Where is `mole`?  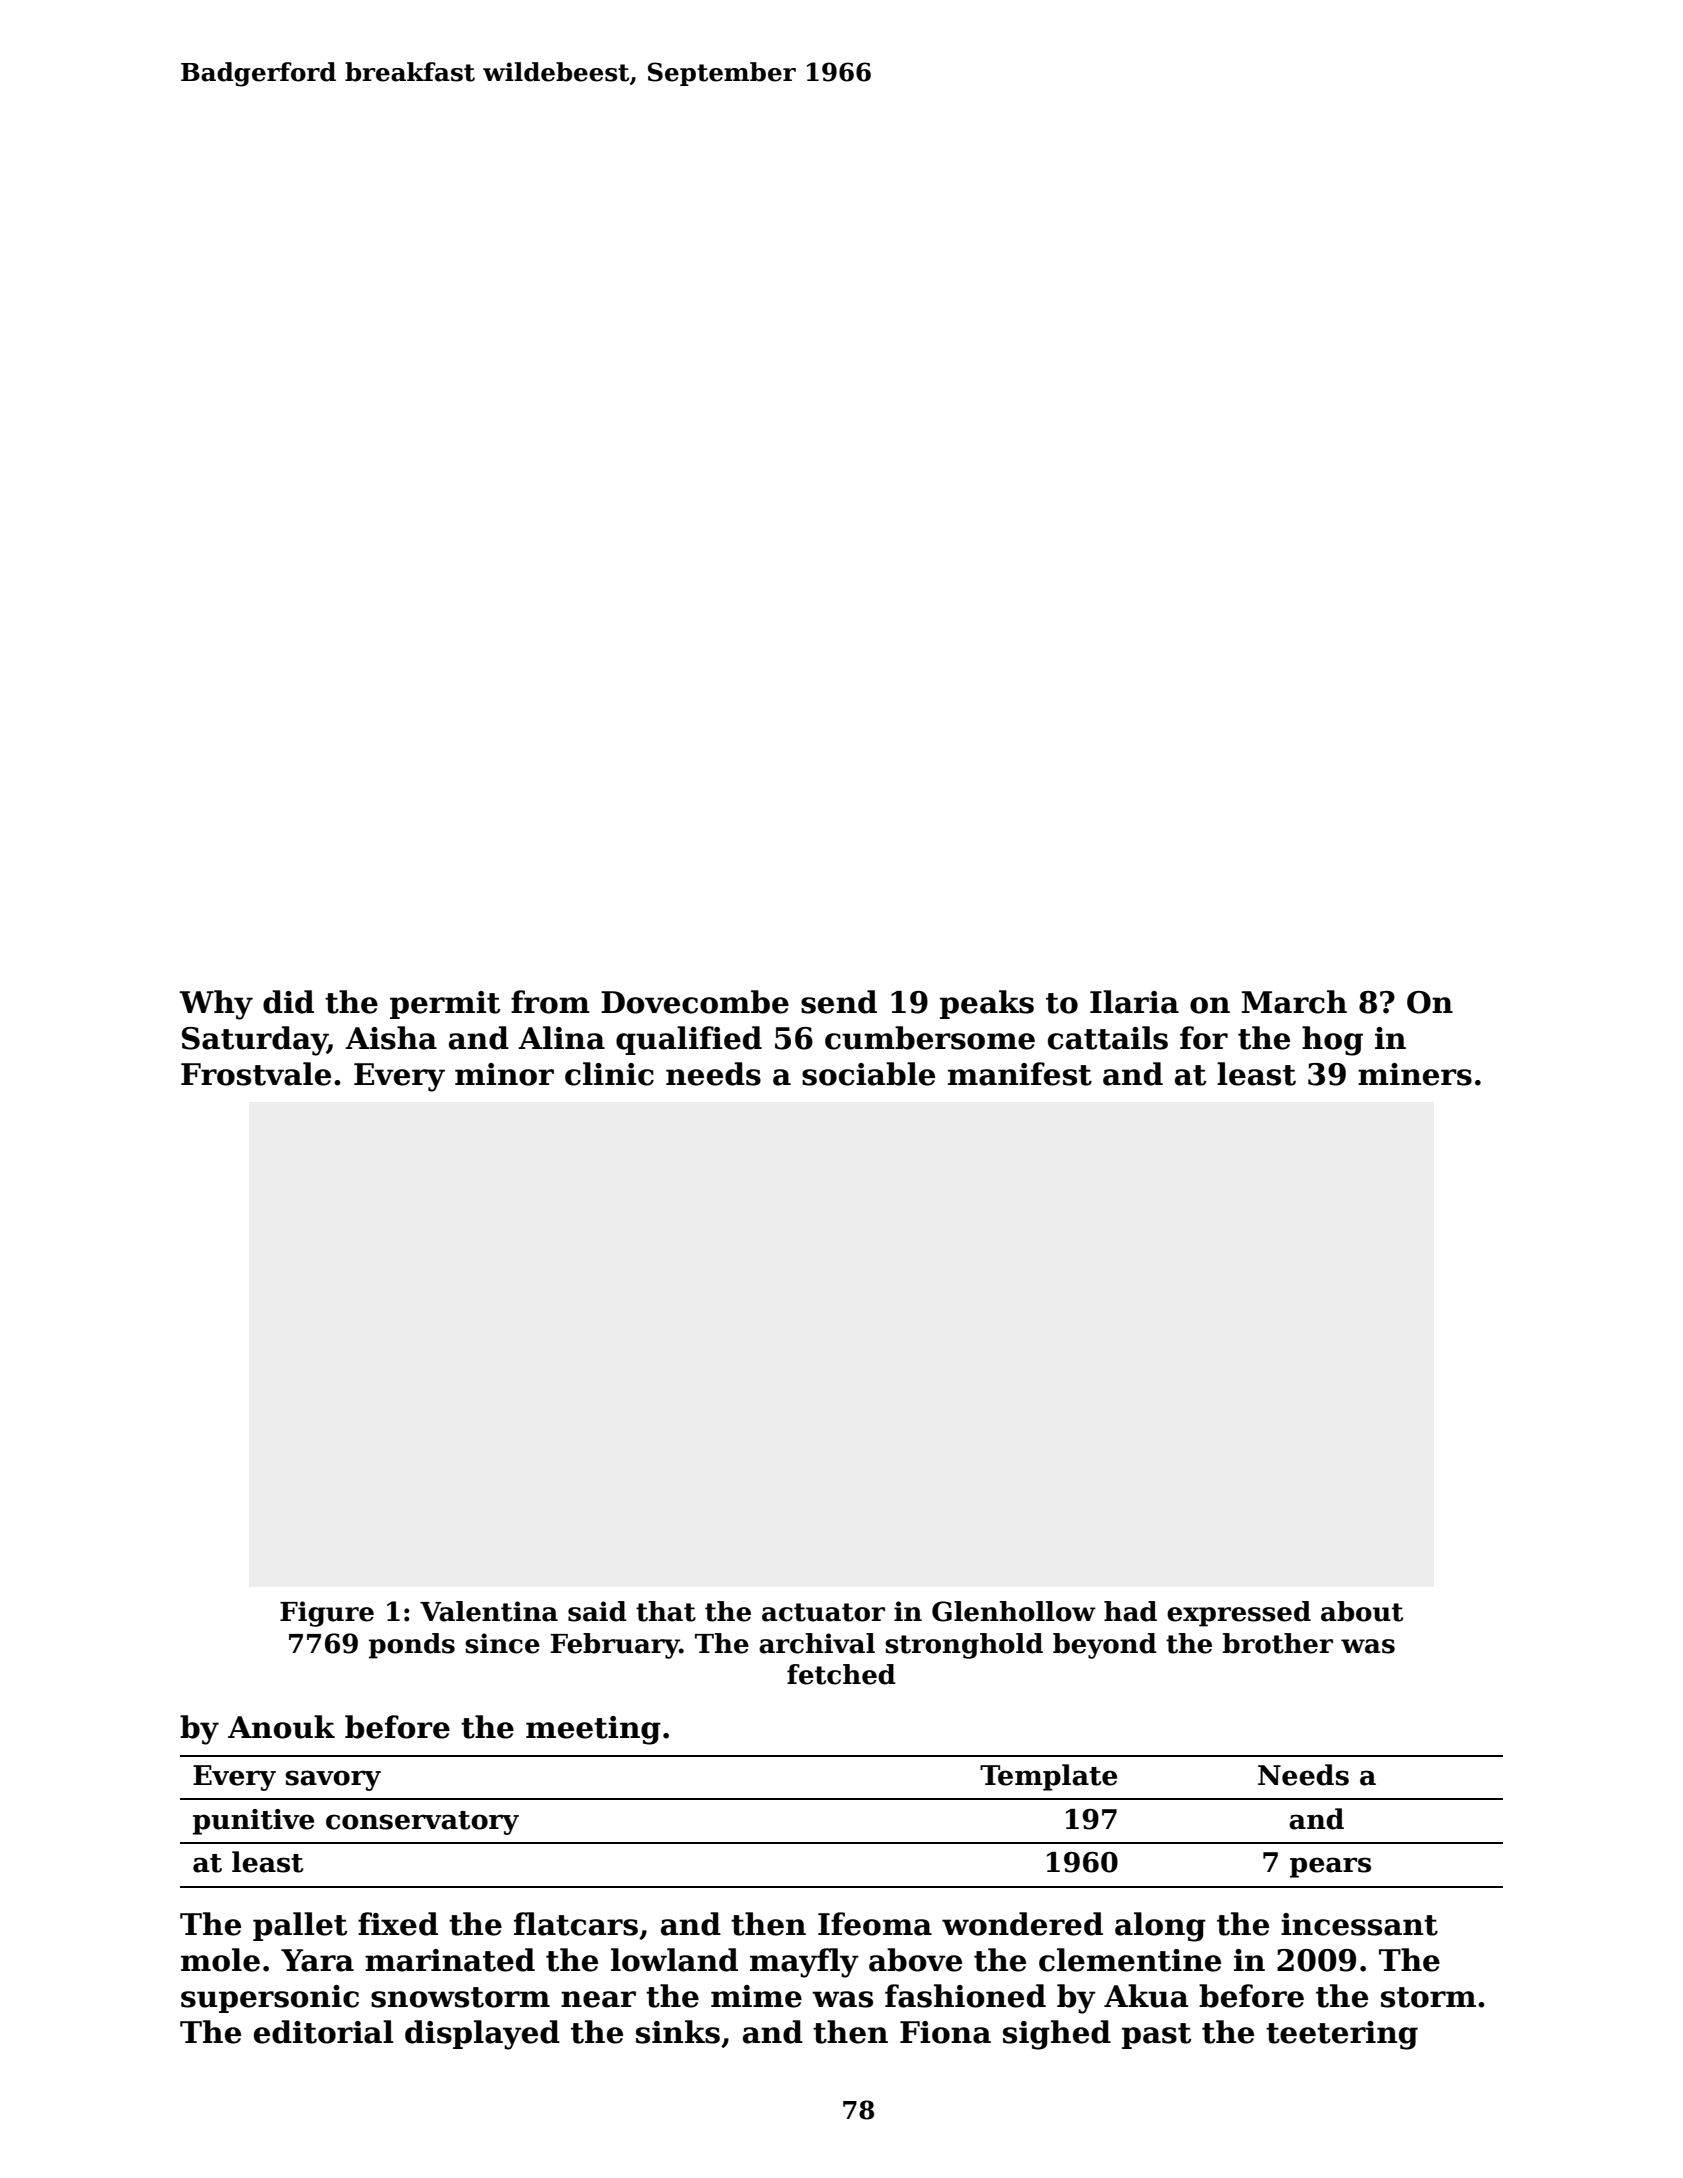
mole is located at coordinates (220, 1960).
